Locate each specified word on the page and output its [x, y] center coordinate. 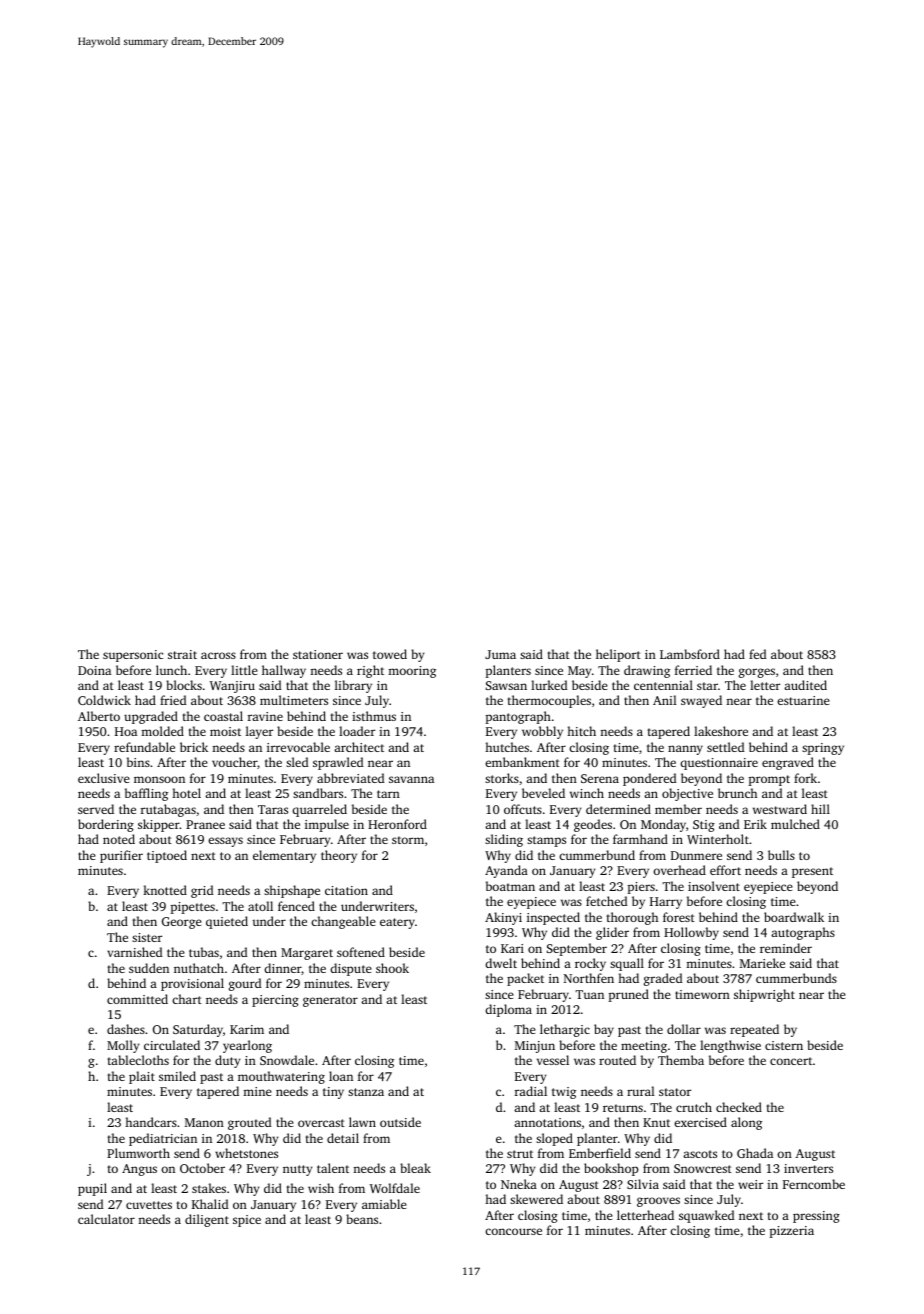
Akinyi [503, 918]
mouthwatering [281, 1077]
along [746, 1123]
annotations [547, 1122]
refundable [144, 747]
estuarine [803, 700]
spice [247, 1221]
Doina [94, 670]
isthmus [374, 716]
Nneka [519, 1184]
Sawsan [506, 685]
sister [147, 937]
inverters [808, 1168]
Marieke [762, 963]
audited [805, 685]
